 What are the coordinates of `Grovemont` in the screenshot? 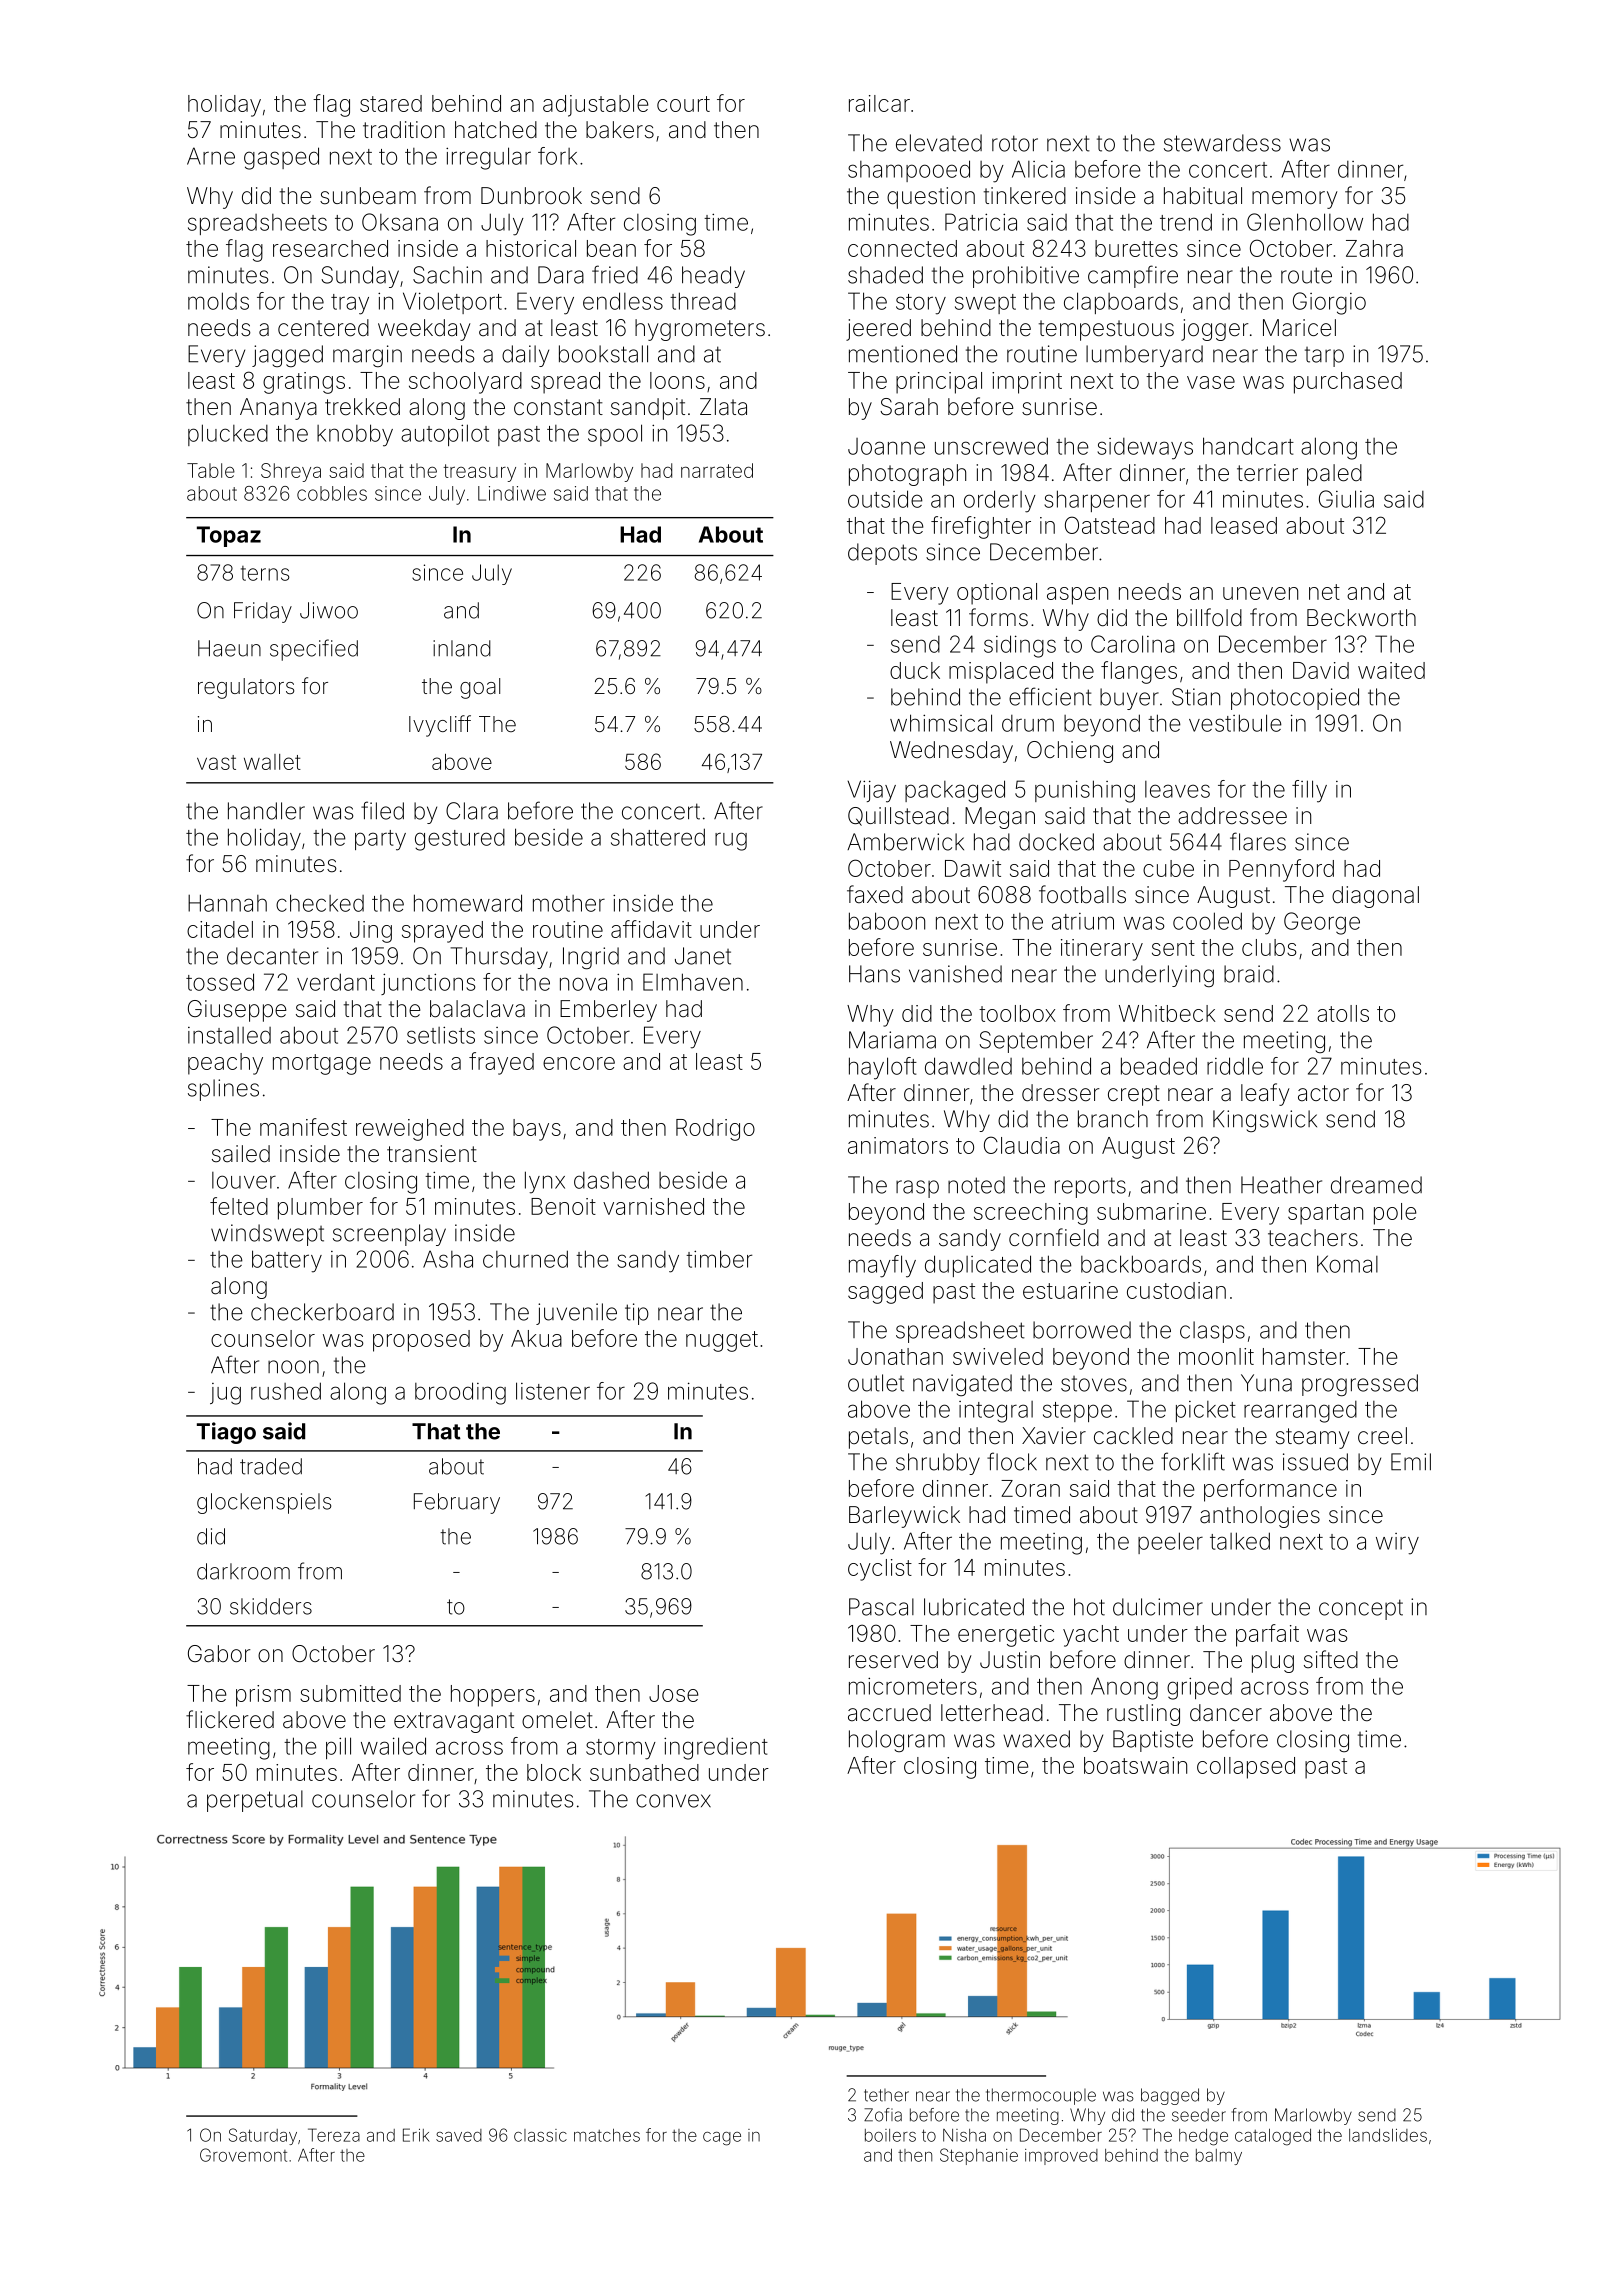 It's located at (243, 2155).
